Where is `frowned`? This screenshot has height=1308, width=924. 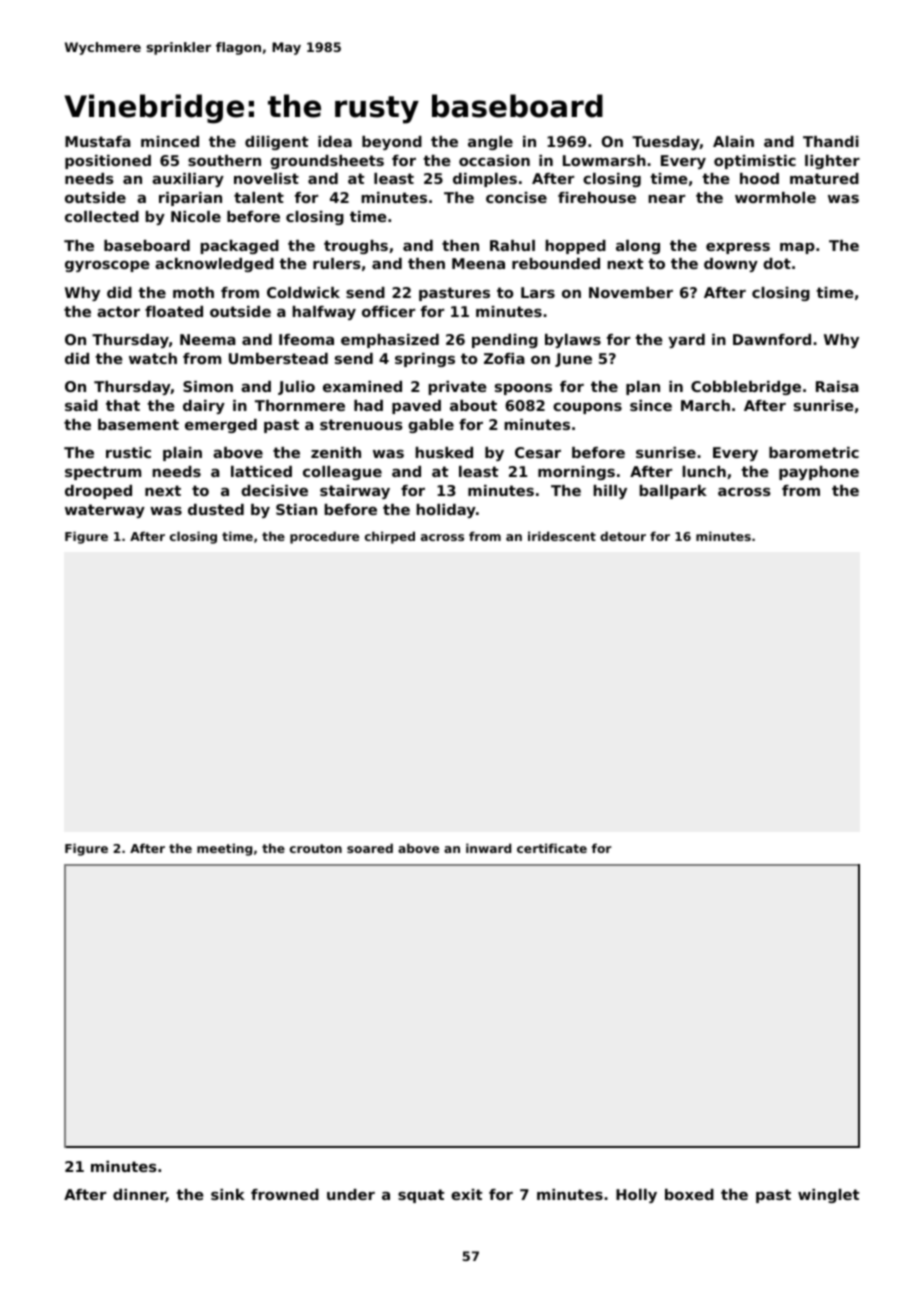 frowned is located at coordinates (285, 1194).
